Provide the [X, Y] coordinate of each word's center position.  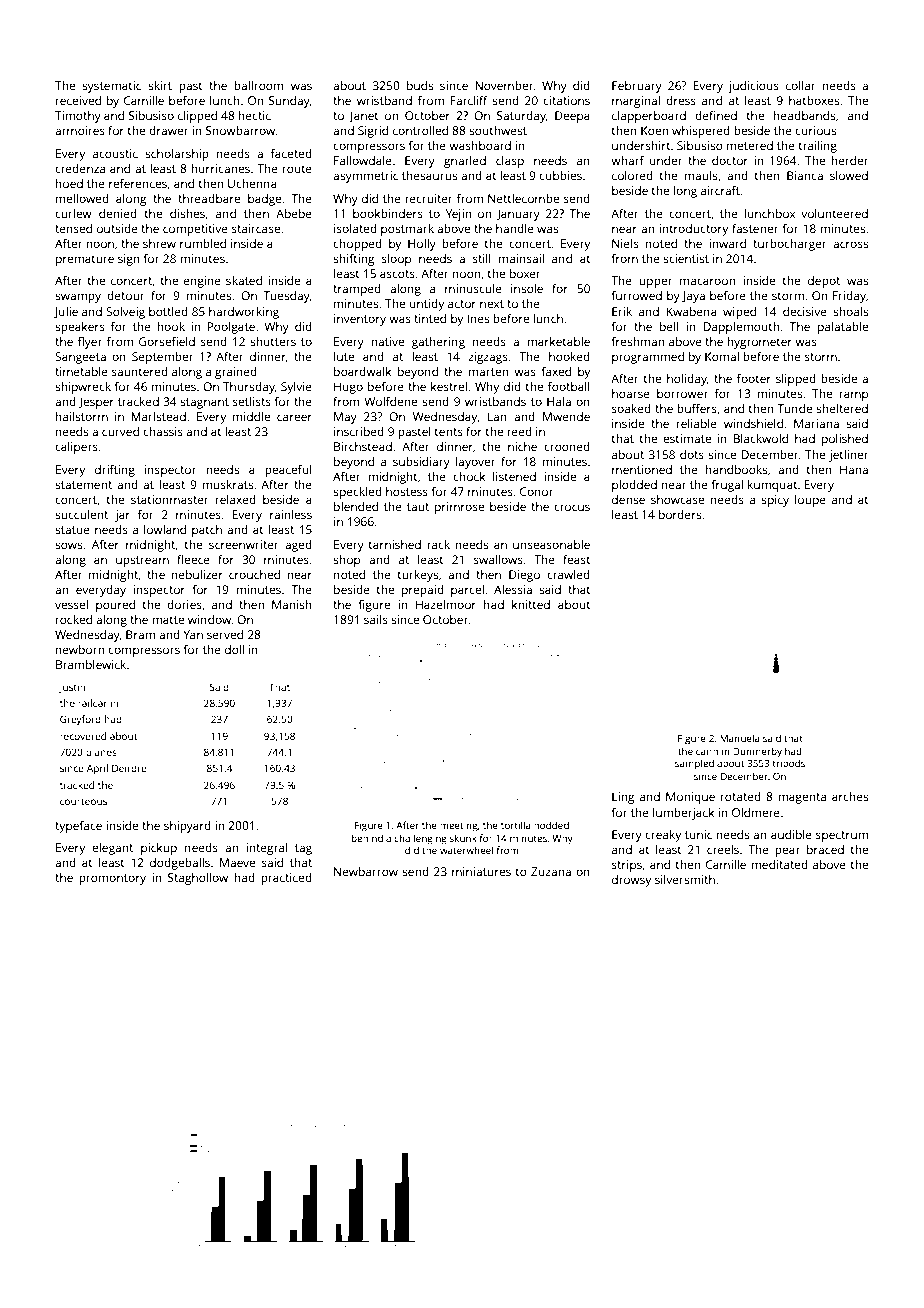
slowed [849, 175]
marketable [558, 341]
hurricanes [220, 168]
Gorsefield [167, 341]
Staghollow [198, 879]
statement [83, 485]
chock [469, 476]
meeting [459, 827]
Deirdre [129, 768]
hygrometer [759, 343]
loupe [810, 501]
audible [791, 834]
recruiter [429, 198]
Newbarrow [366, 871]
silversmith [685, 879]
